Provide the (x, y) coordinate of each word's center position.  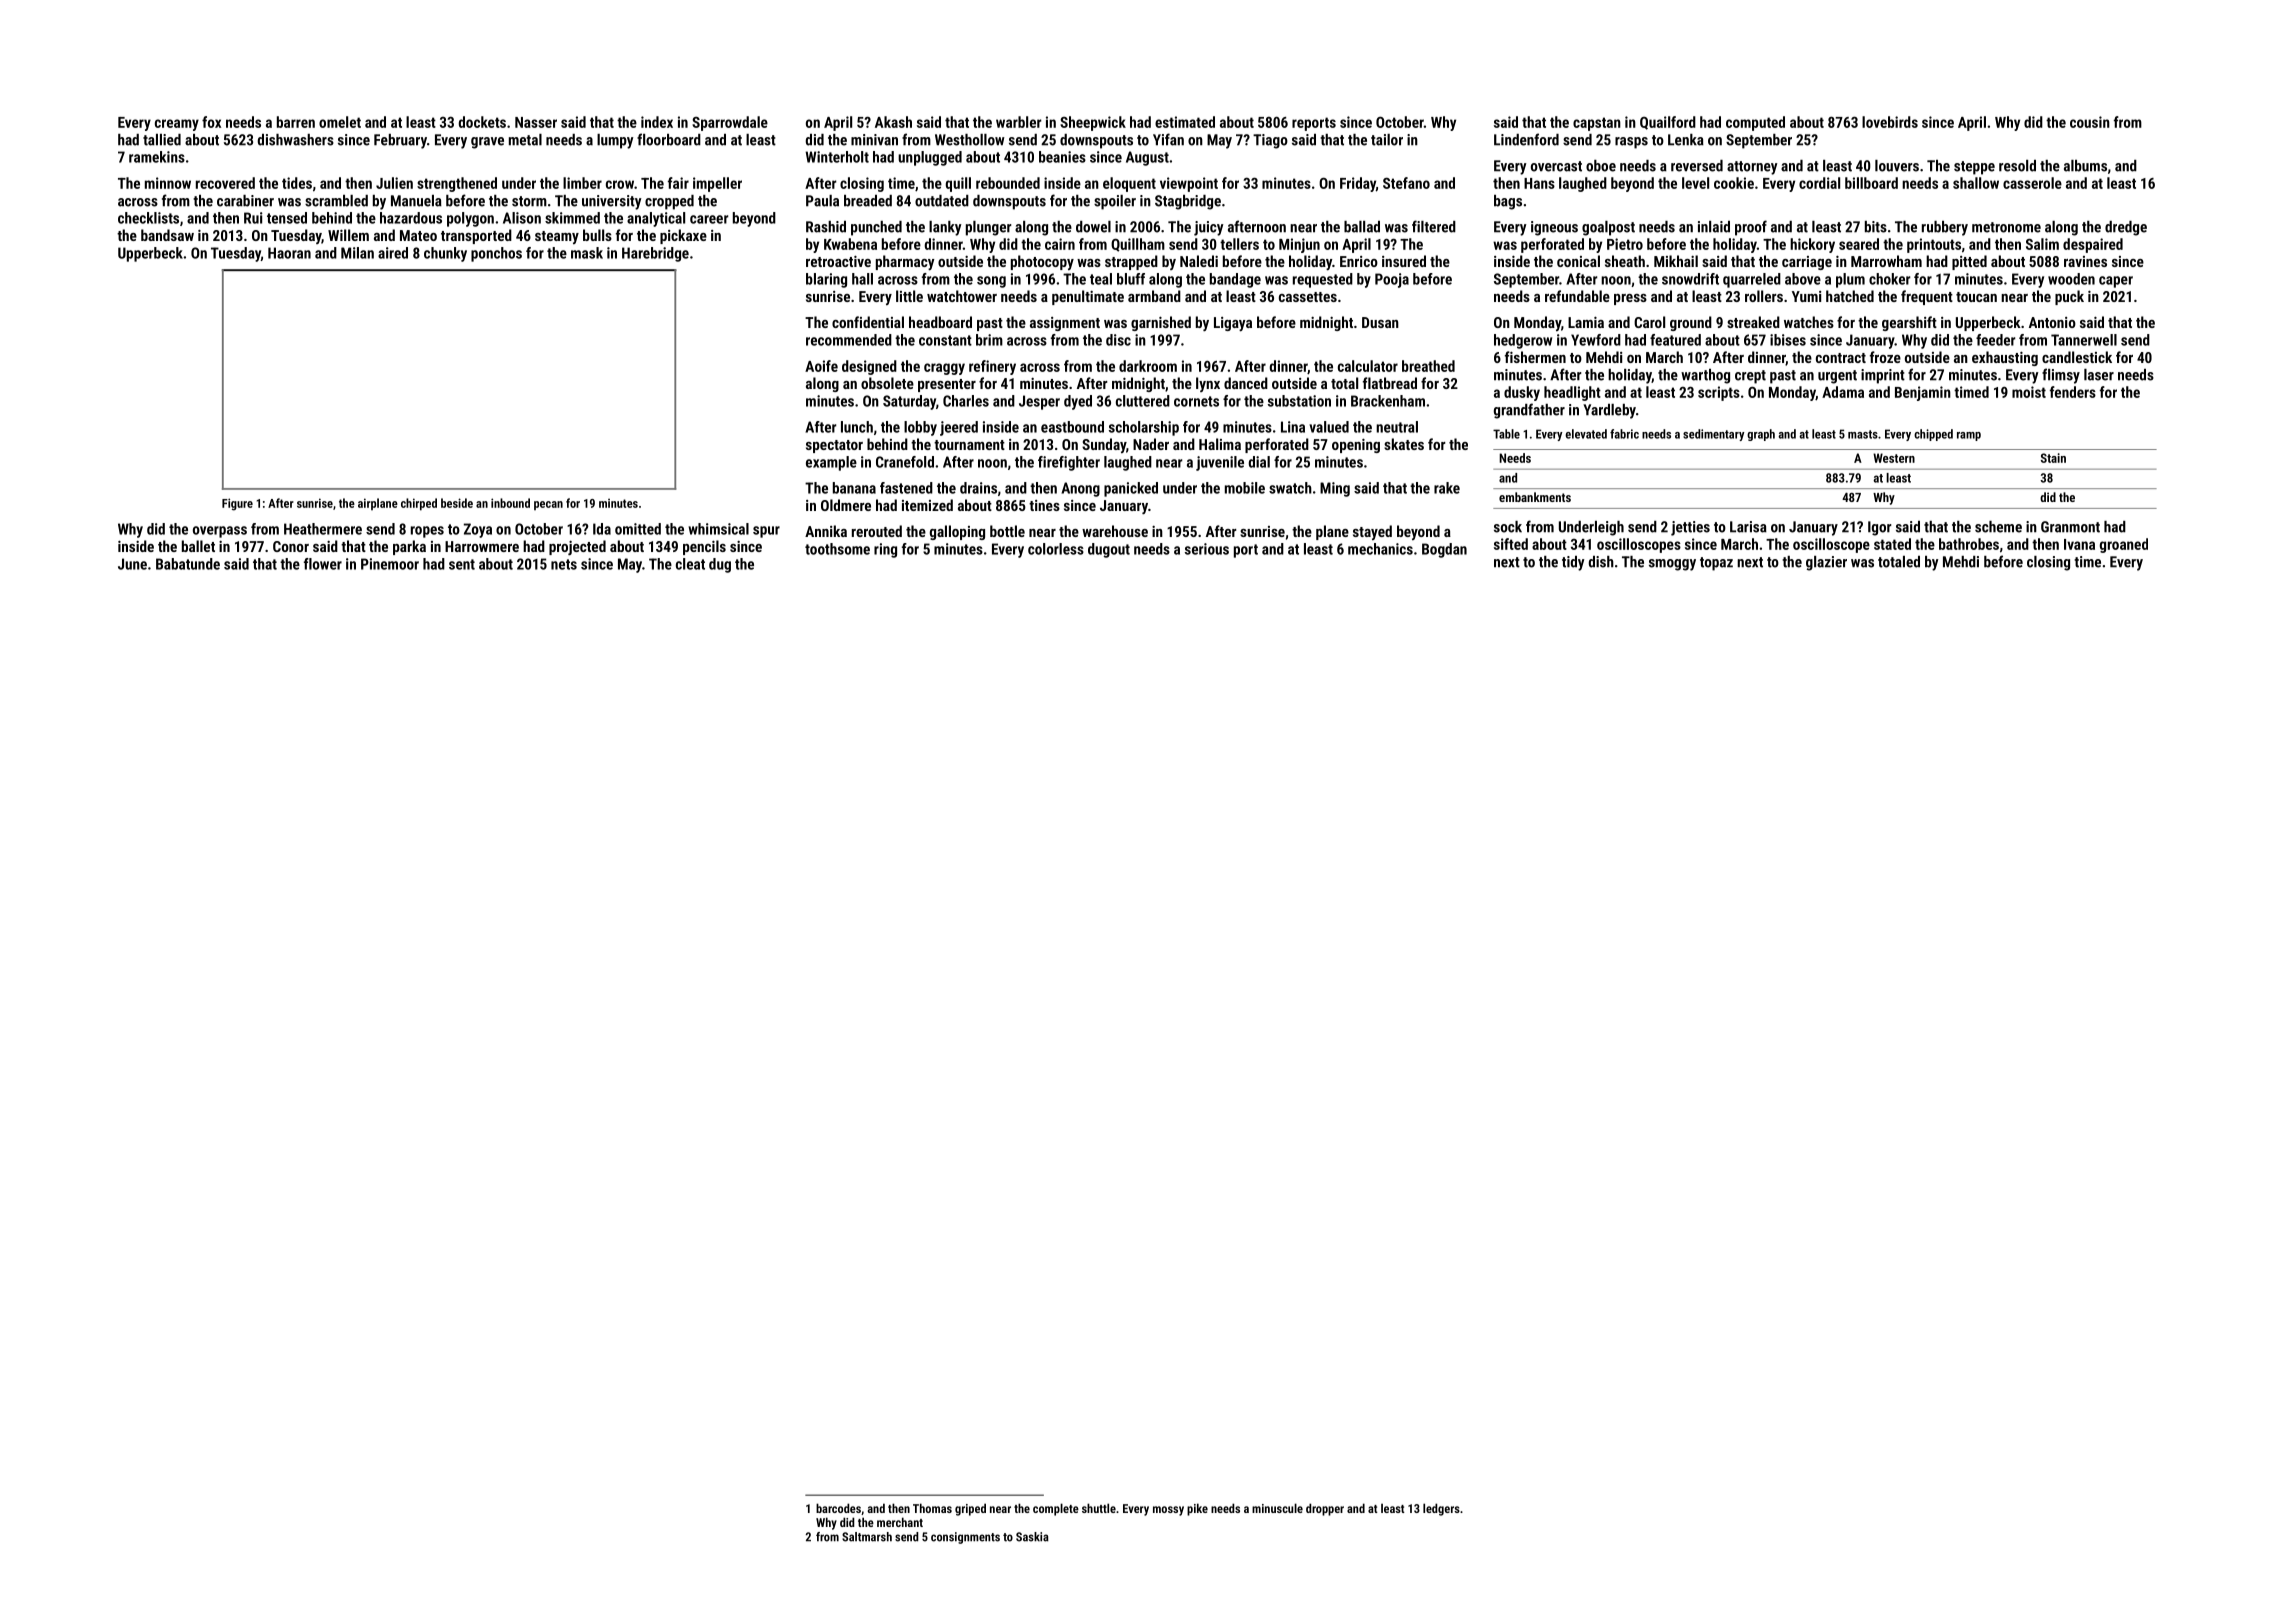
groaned (2124, 545)
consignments (965, 1538)
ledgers (1441, 1509)
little (909, 296)
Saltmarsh (867, 1537)
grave (487, 143)
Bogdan (1444, 550)
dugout (1109, 550)
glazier (1826, 563)
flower (323, 564)
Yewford (1596, 340)
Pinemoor (390, 564)
